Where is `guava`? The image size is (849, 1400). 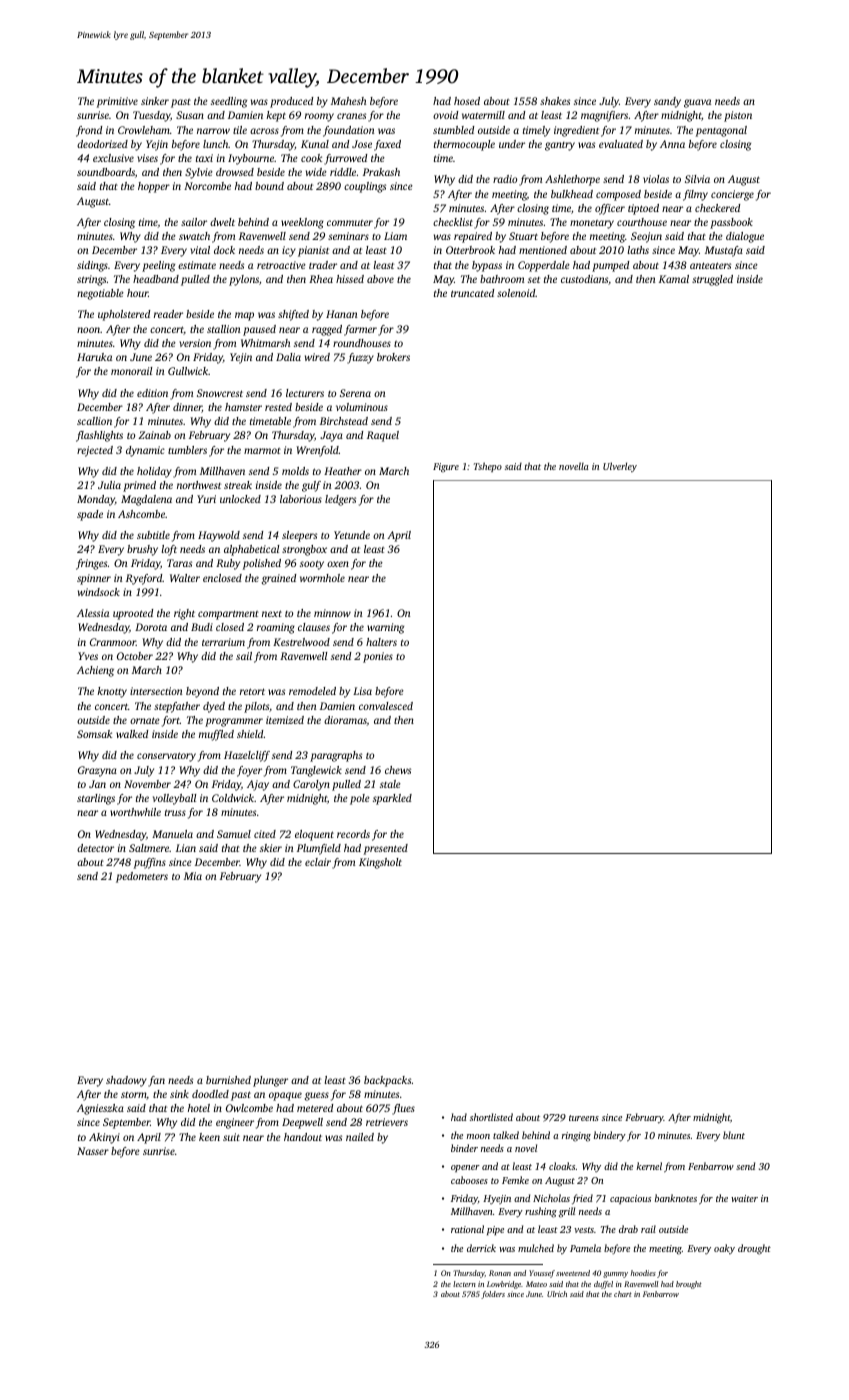
guava is located at coordinates (697, 103).
